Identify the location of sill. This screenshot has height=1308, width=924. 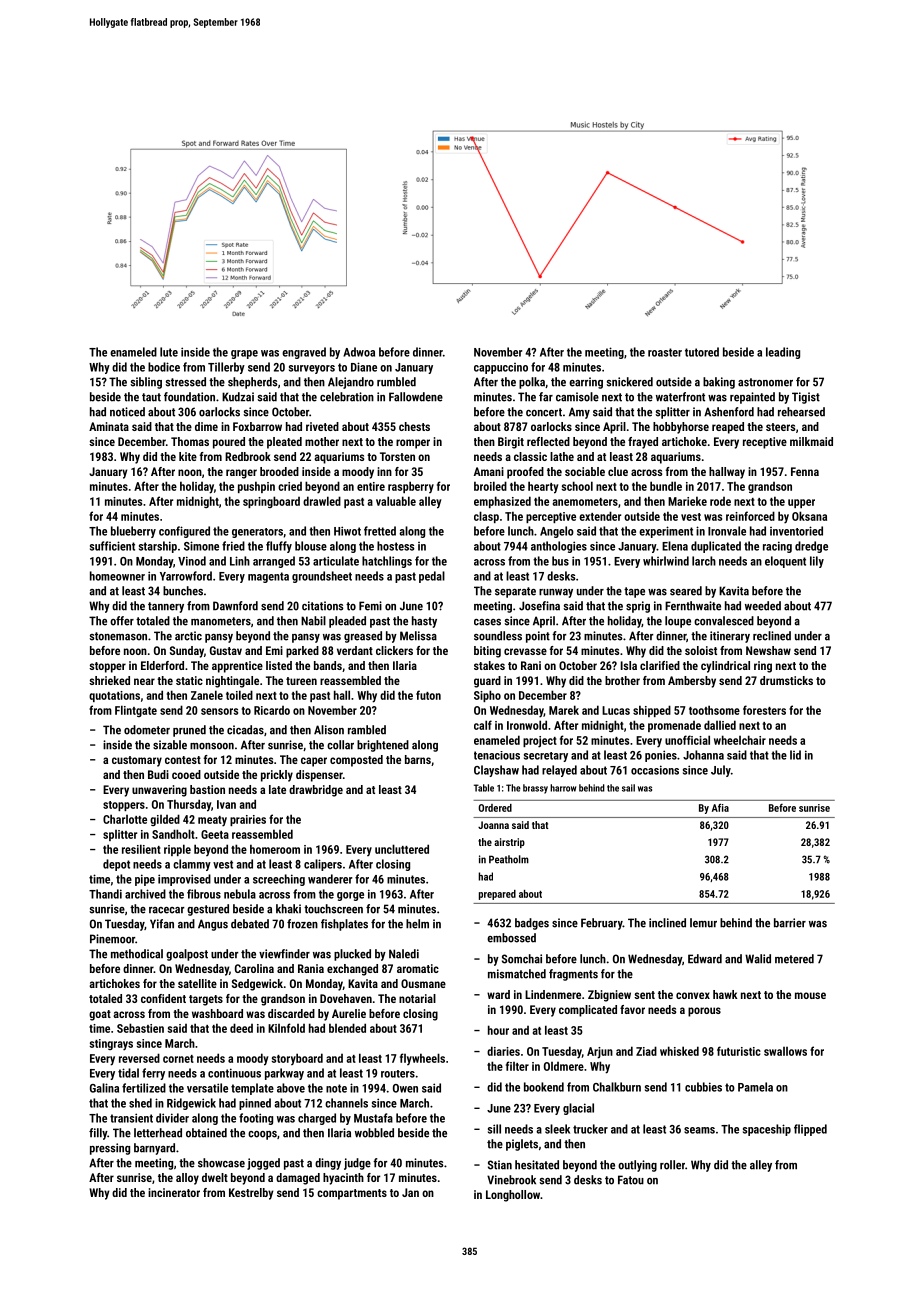
(494, 1129).
